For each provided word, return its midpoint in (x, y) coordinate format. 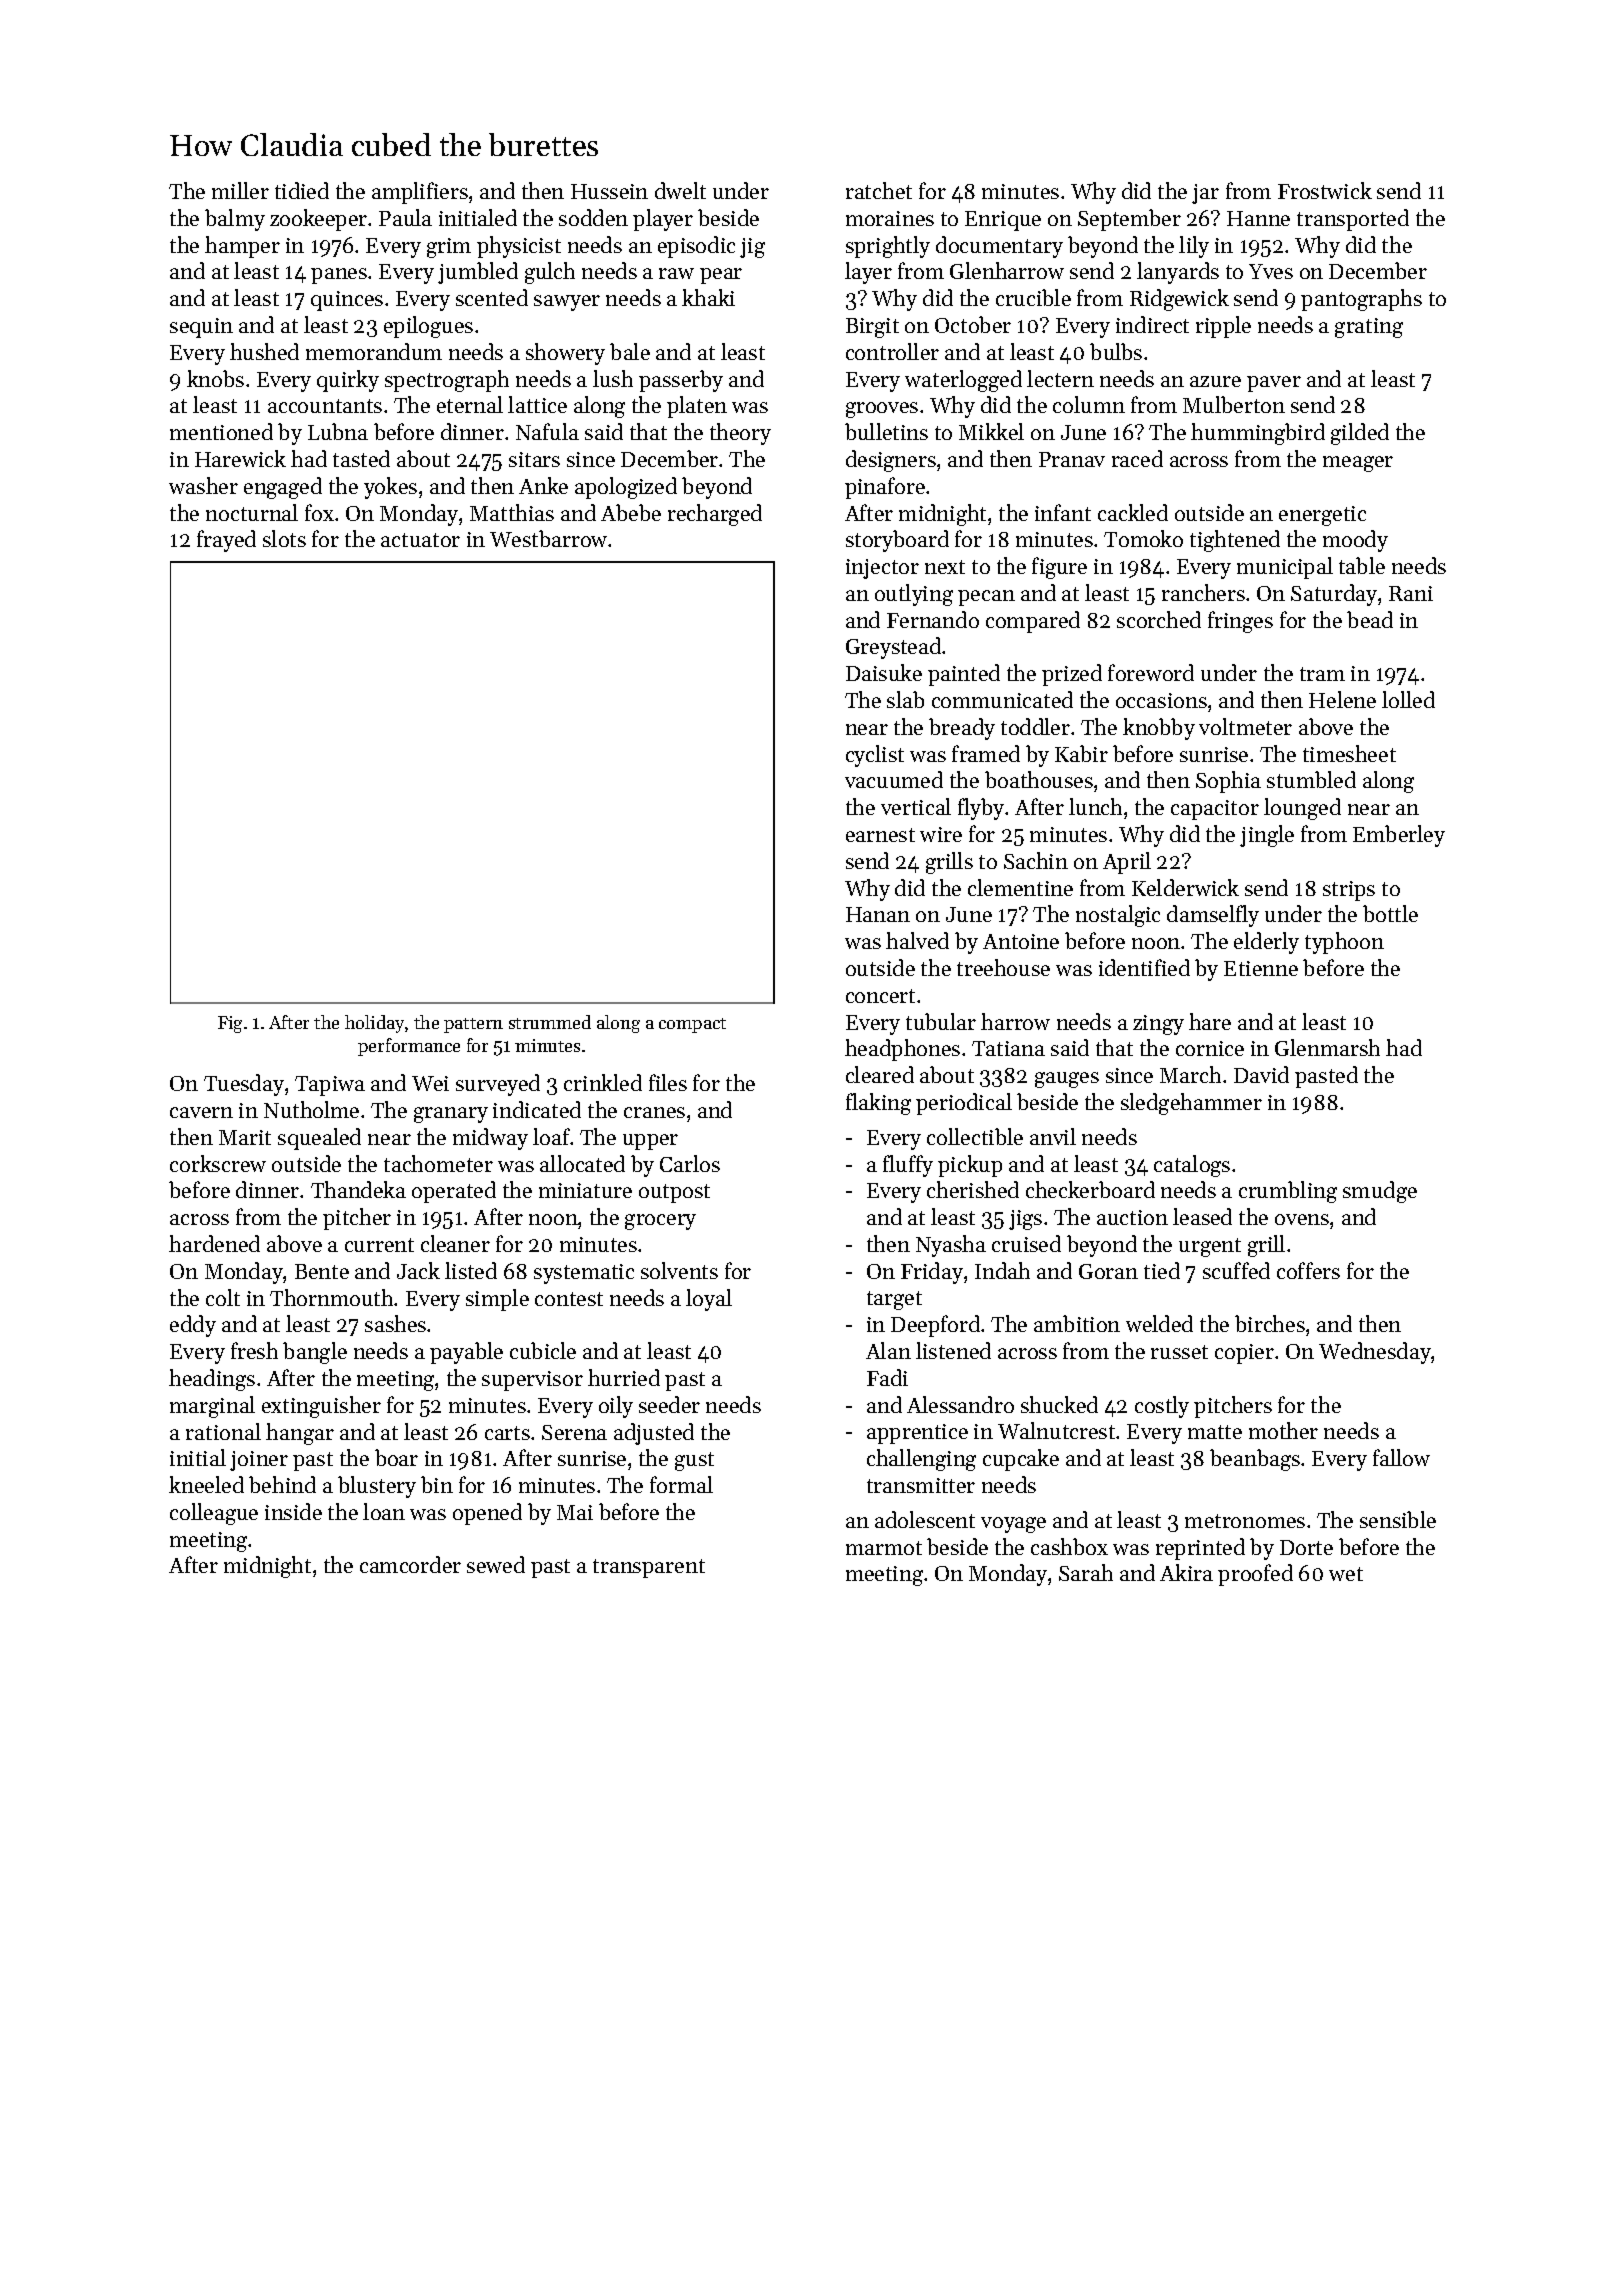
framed (986, 753)
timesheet (1349, 753)
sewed (496, 1564)
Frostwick (1325, 190)
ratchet (879, 190)
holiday (374, 1024)
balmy (235, 220)
